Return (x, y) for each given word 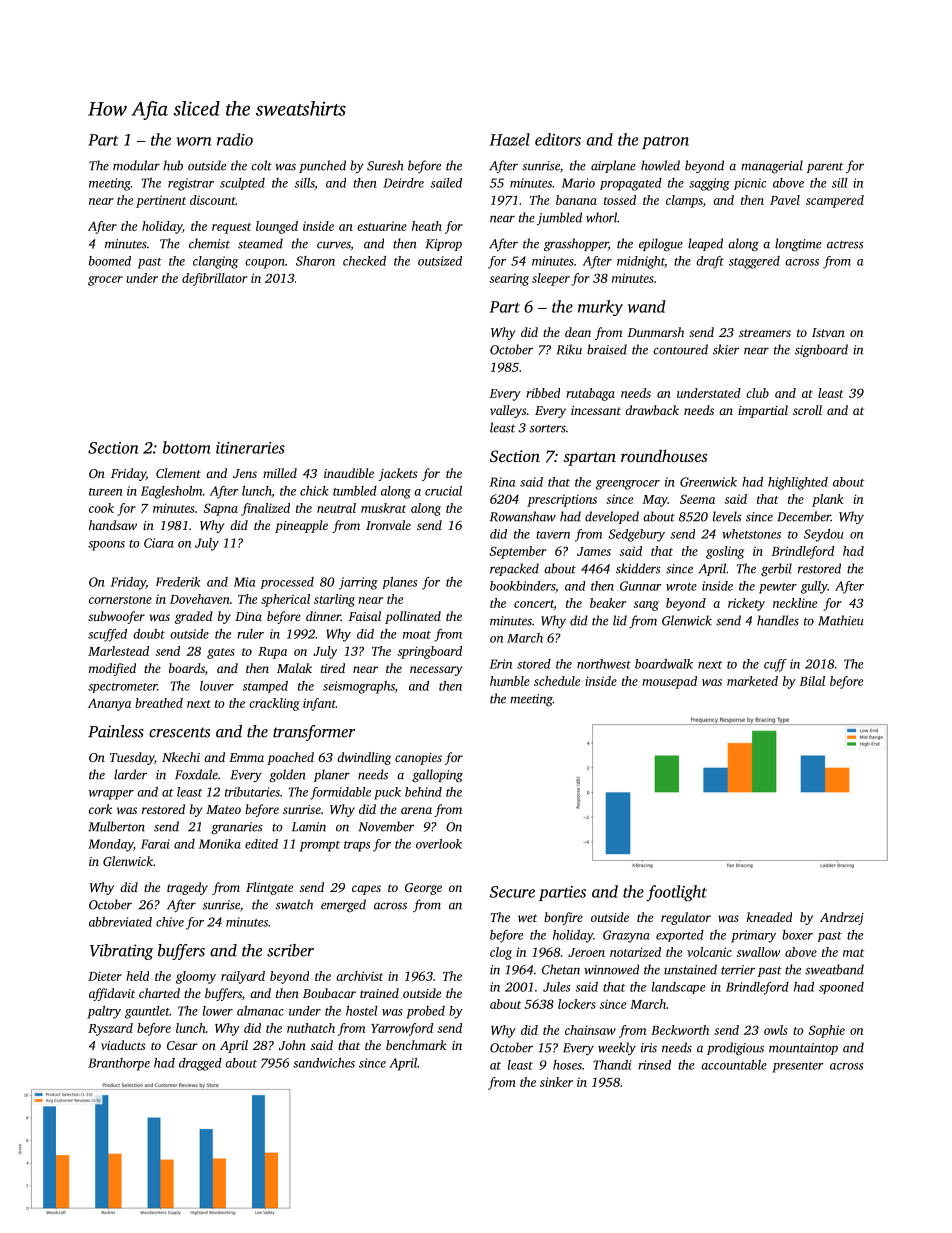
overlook (439, 844)
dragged (200, 1064)
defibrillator (214, 279)
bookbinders (522, 586)
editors (558, 139)
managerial (772, 166)
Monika (220, 844)
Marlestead (118, 651)
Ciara (159, 543)
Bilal (812, 681)
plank (828, 500)
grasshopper (576, 244)
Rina (502, 482)
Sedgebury (637, 535)
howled (660, 165)
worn (194, 141)
